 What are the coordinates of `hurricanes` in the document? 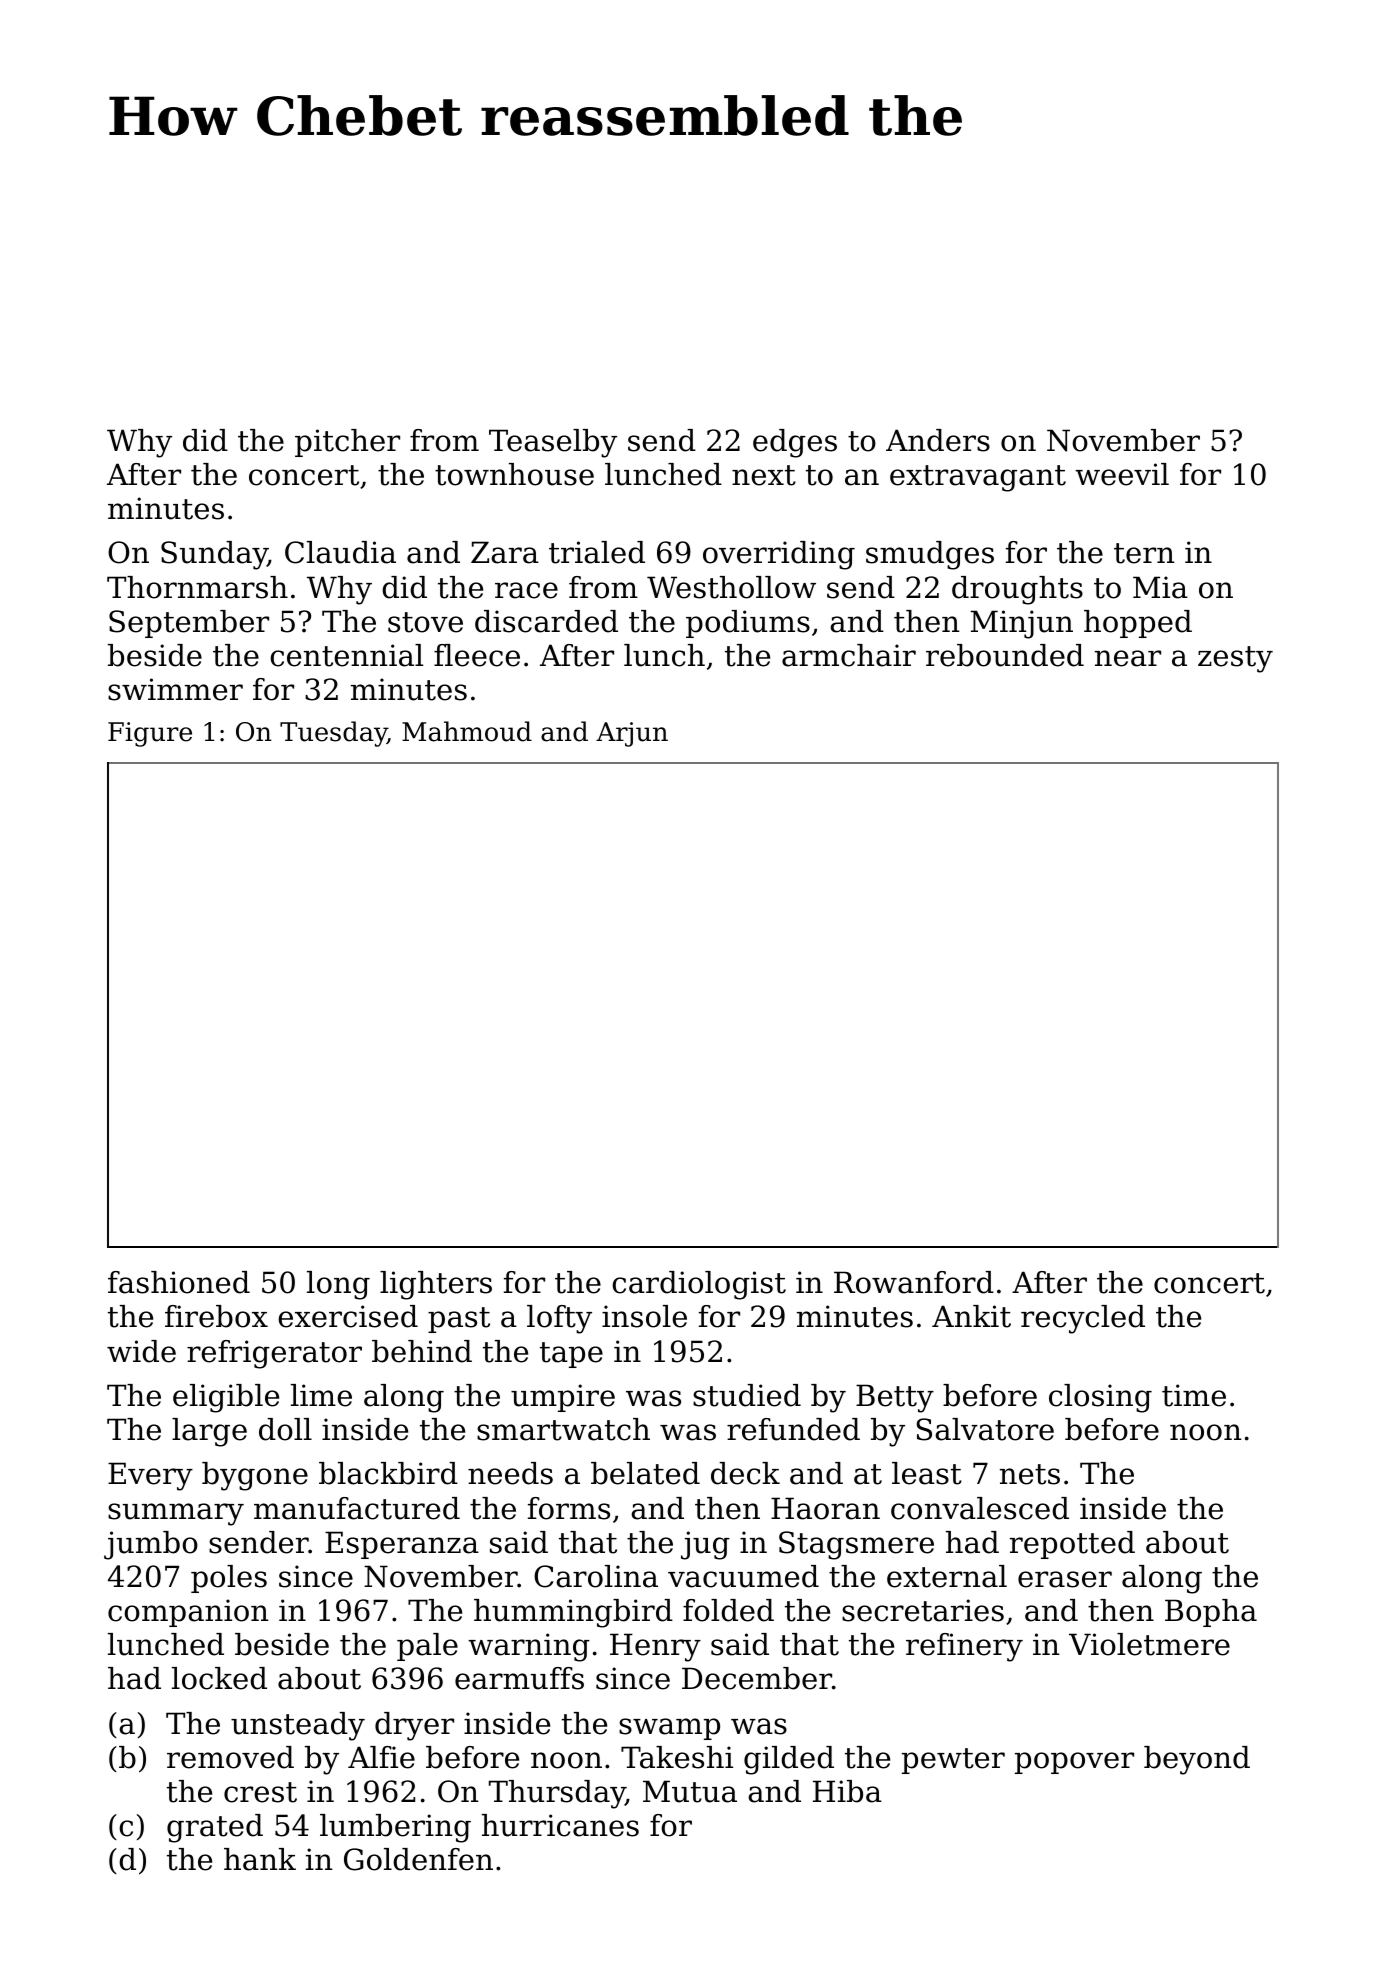 It's located at (560, 1825).
